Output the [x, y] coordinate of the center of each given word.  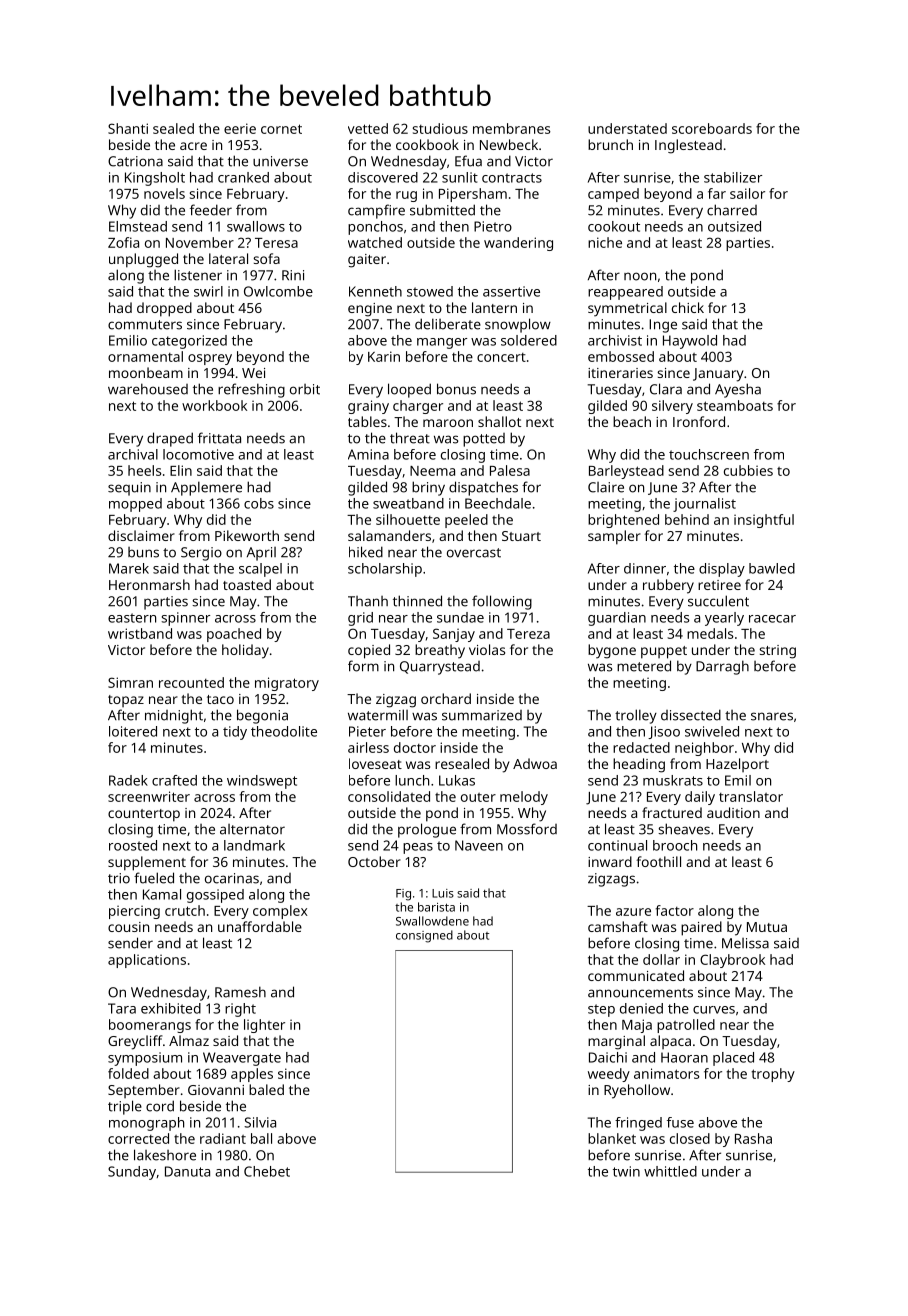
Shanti [128, 128]
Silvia [260, 1122]
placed [733, 1059]
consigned [424, 936]
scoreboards [712, 128]
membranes [512, 128]
